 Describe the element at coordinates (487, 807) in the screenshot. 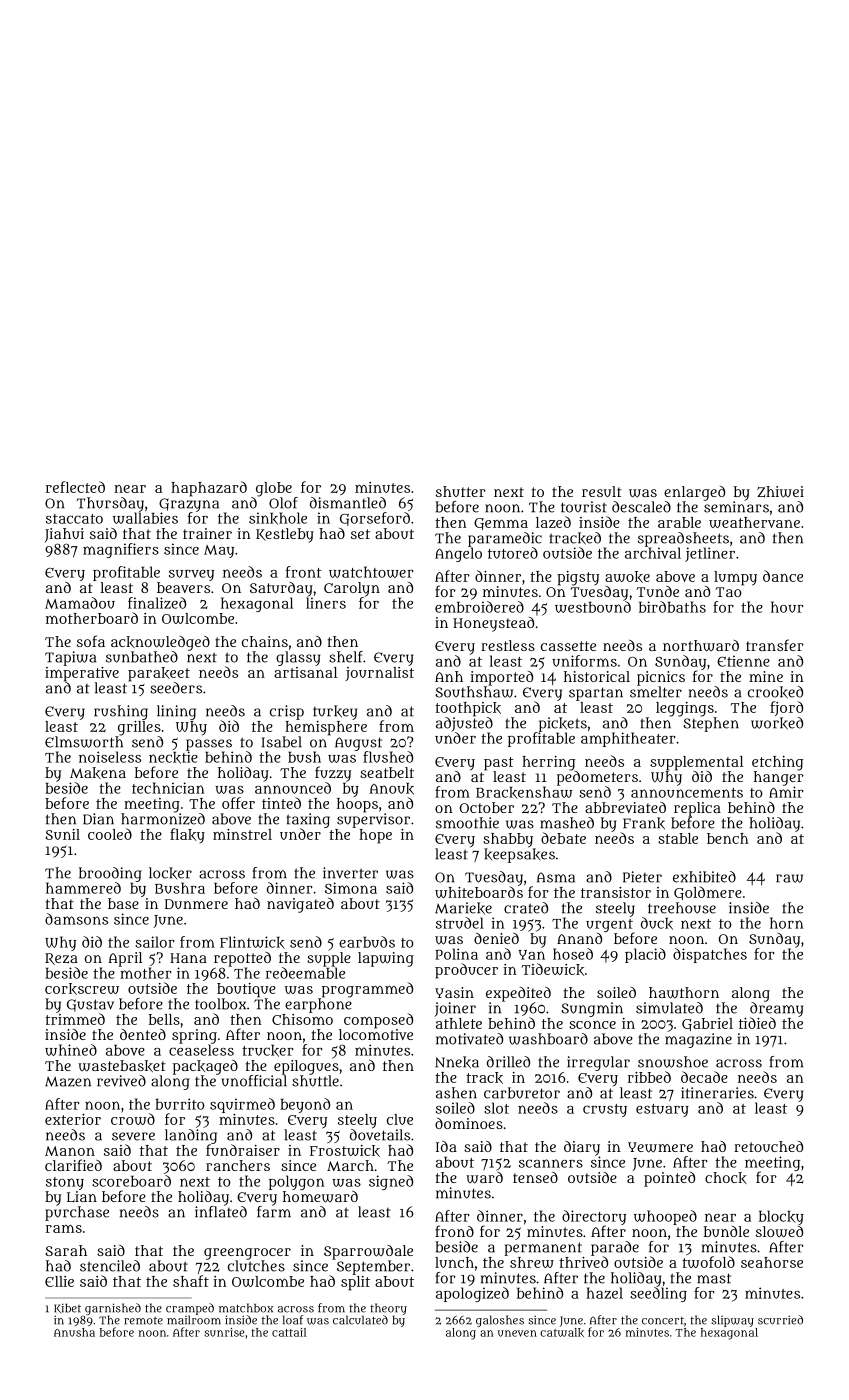

I see `October` at that location.
